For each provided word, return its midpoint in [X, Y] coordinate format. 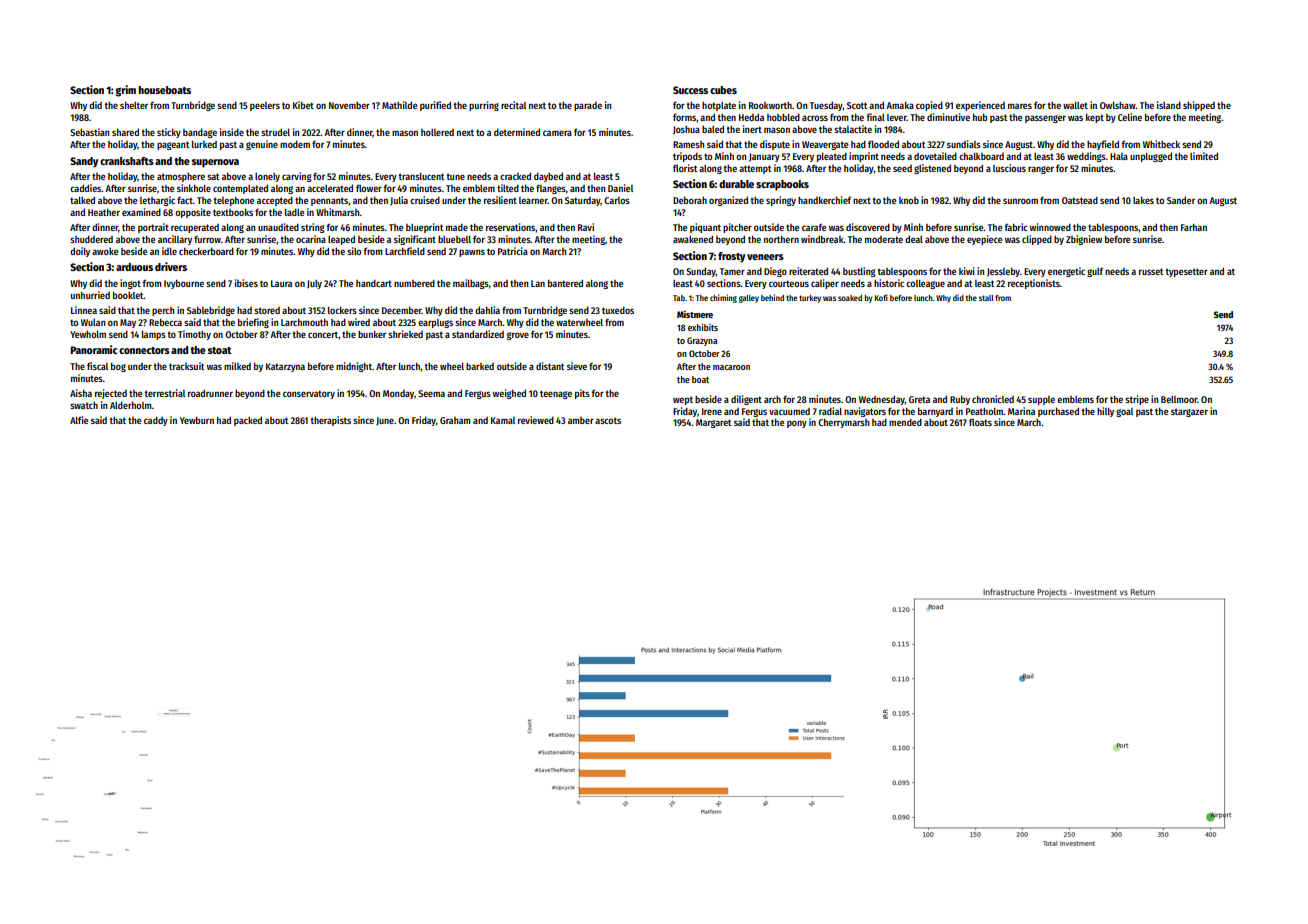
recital [513, 105]
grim [126, 91]
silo [354, 251]
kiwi [967, 271]
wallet [1075, 105]
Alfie [79, 420]
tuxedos [618, 310]
